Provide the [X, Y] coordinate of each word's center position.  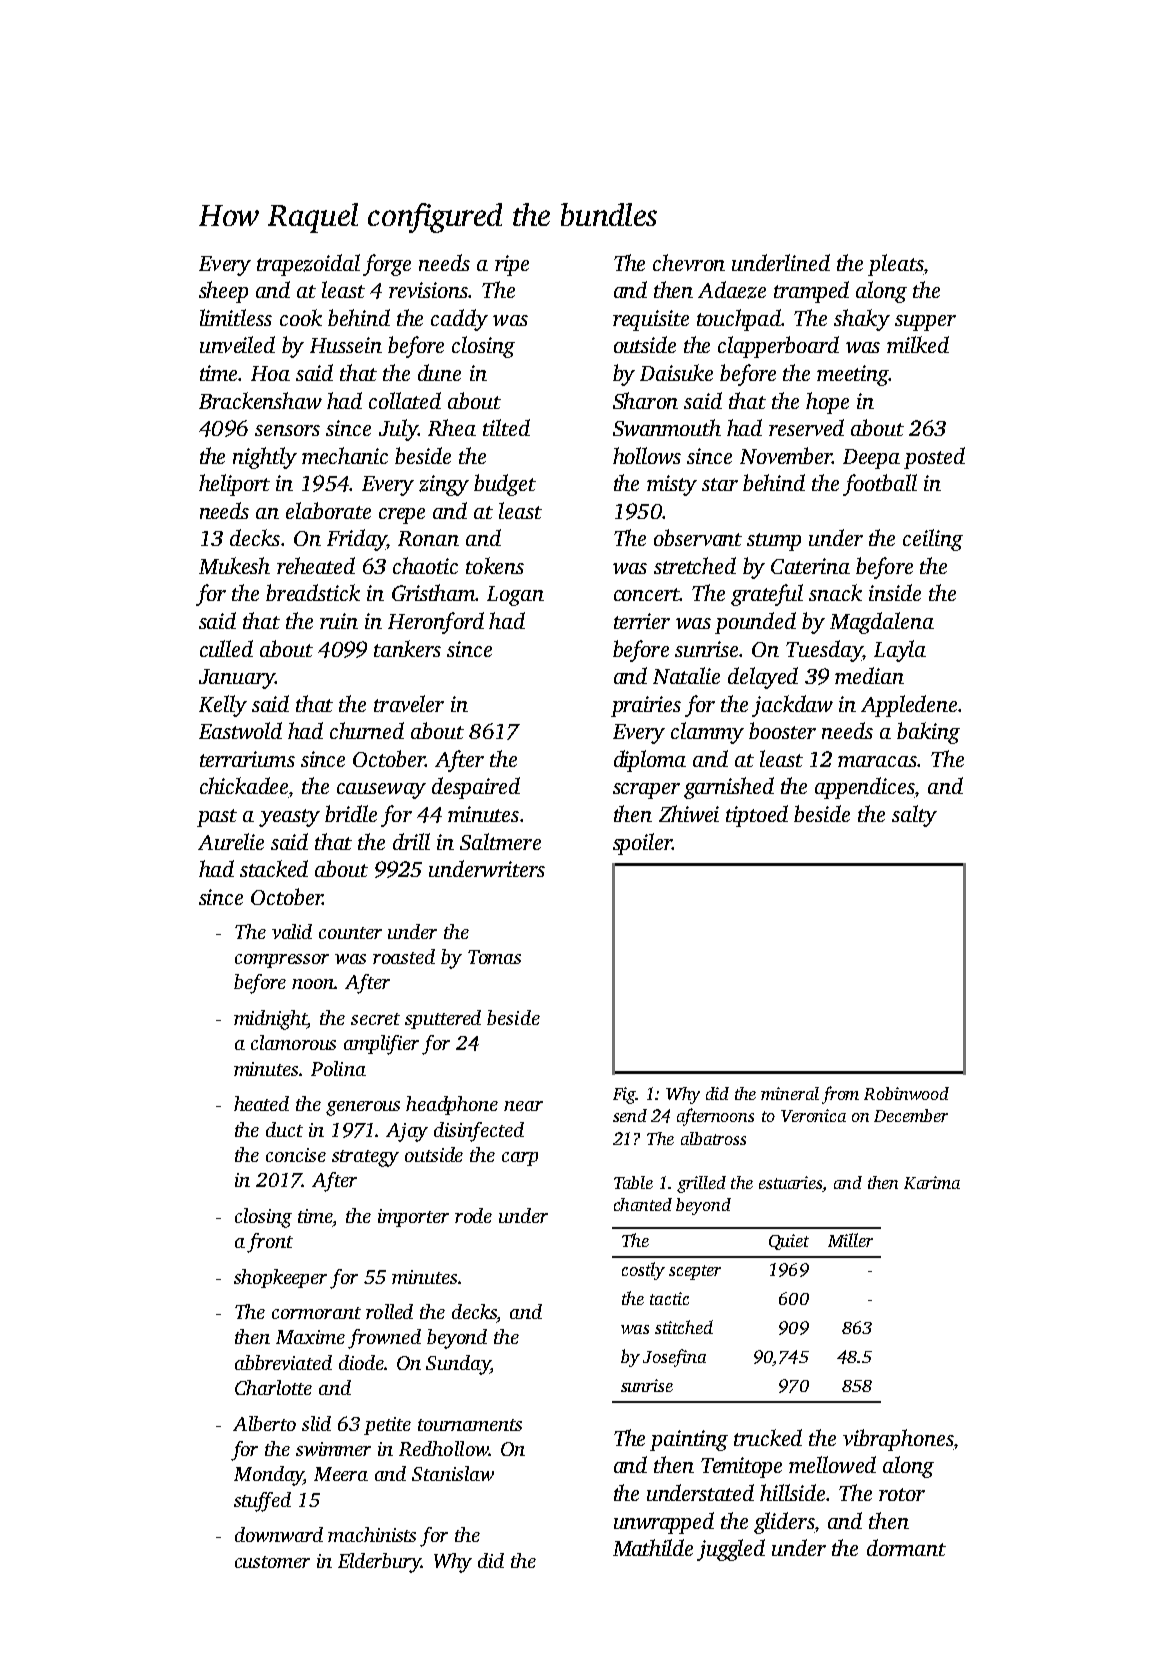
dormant [906, 1547]
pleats [895, 265]
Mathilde [653, 1547]
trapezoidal [308, 265]
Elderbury [379, 1563]
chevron [689, 262]
